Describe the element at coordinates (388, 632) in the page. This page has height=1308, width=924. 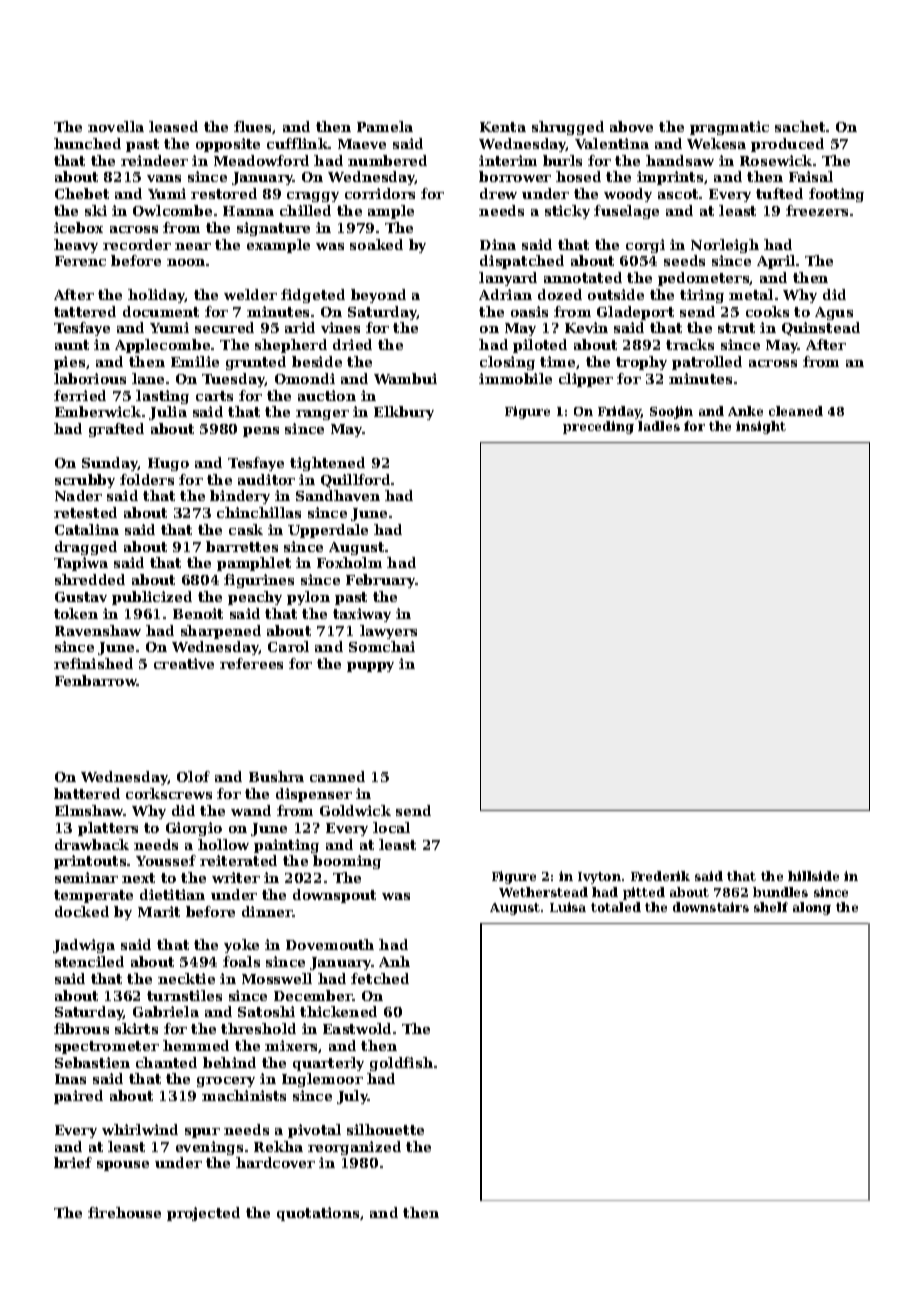
I see `lawyers` at that location.
